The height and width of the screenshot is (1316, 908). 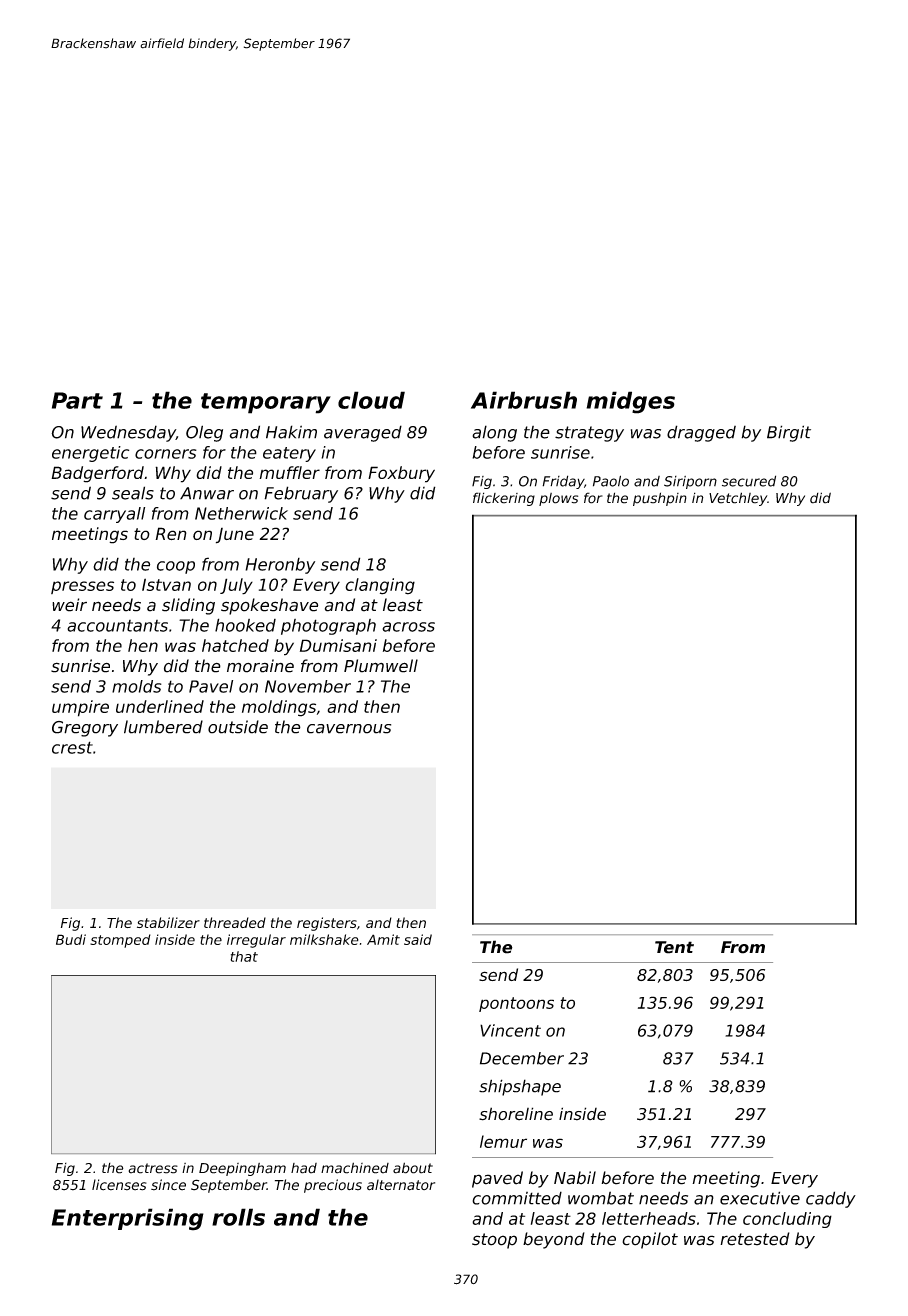 I want to click on since, so click(x=168, y=1185).
